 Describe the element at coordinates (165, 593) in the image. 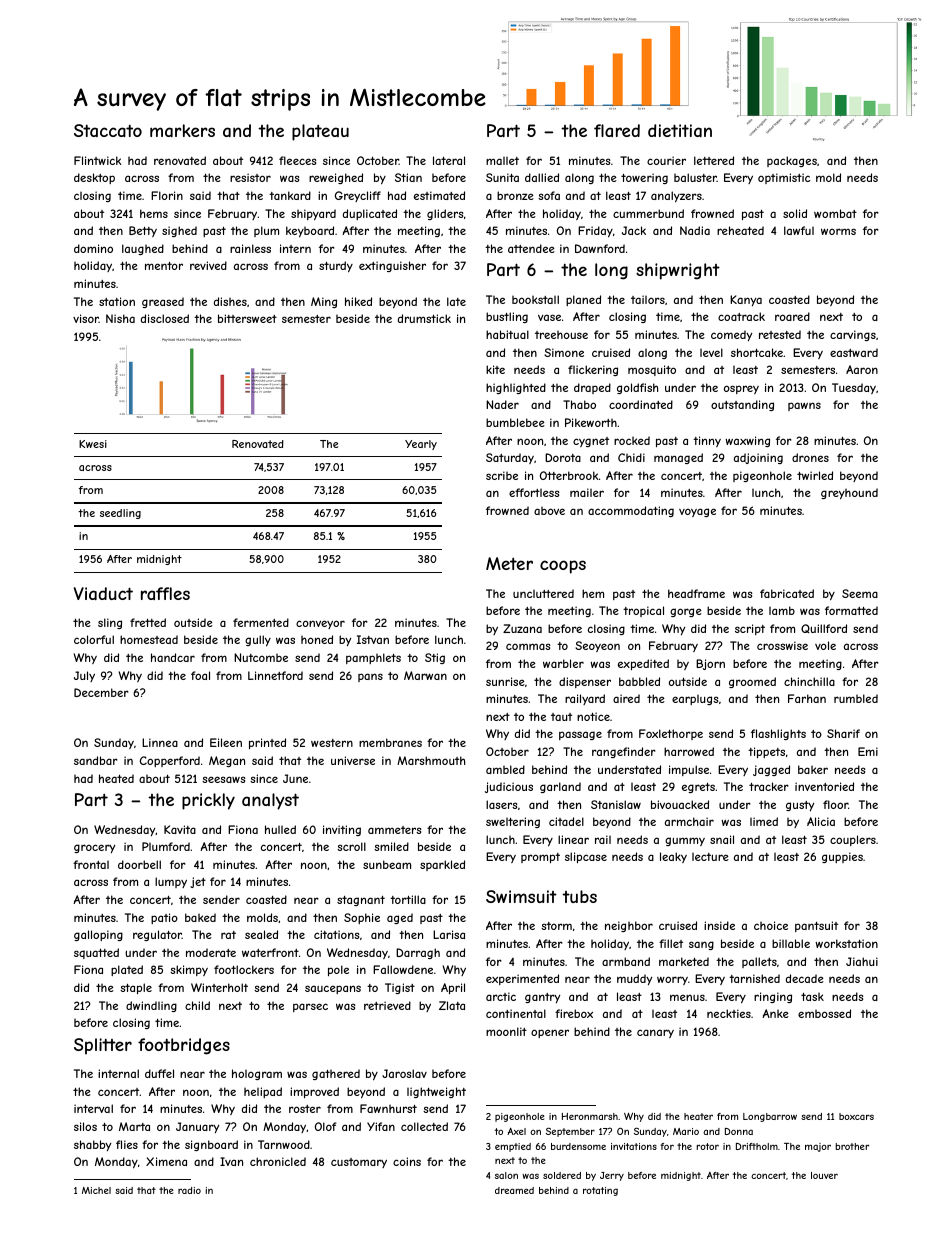

I see `raffles` at that location.
